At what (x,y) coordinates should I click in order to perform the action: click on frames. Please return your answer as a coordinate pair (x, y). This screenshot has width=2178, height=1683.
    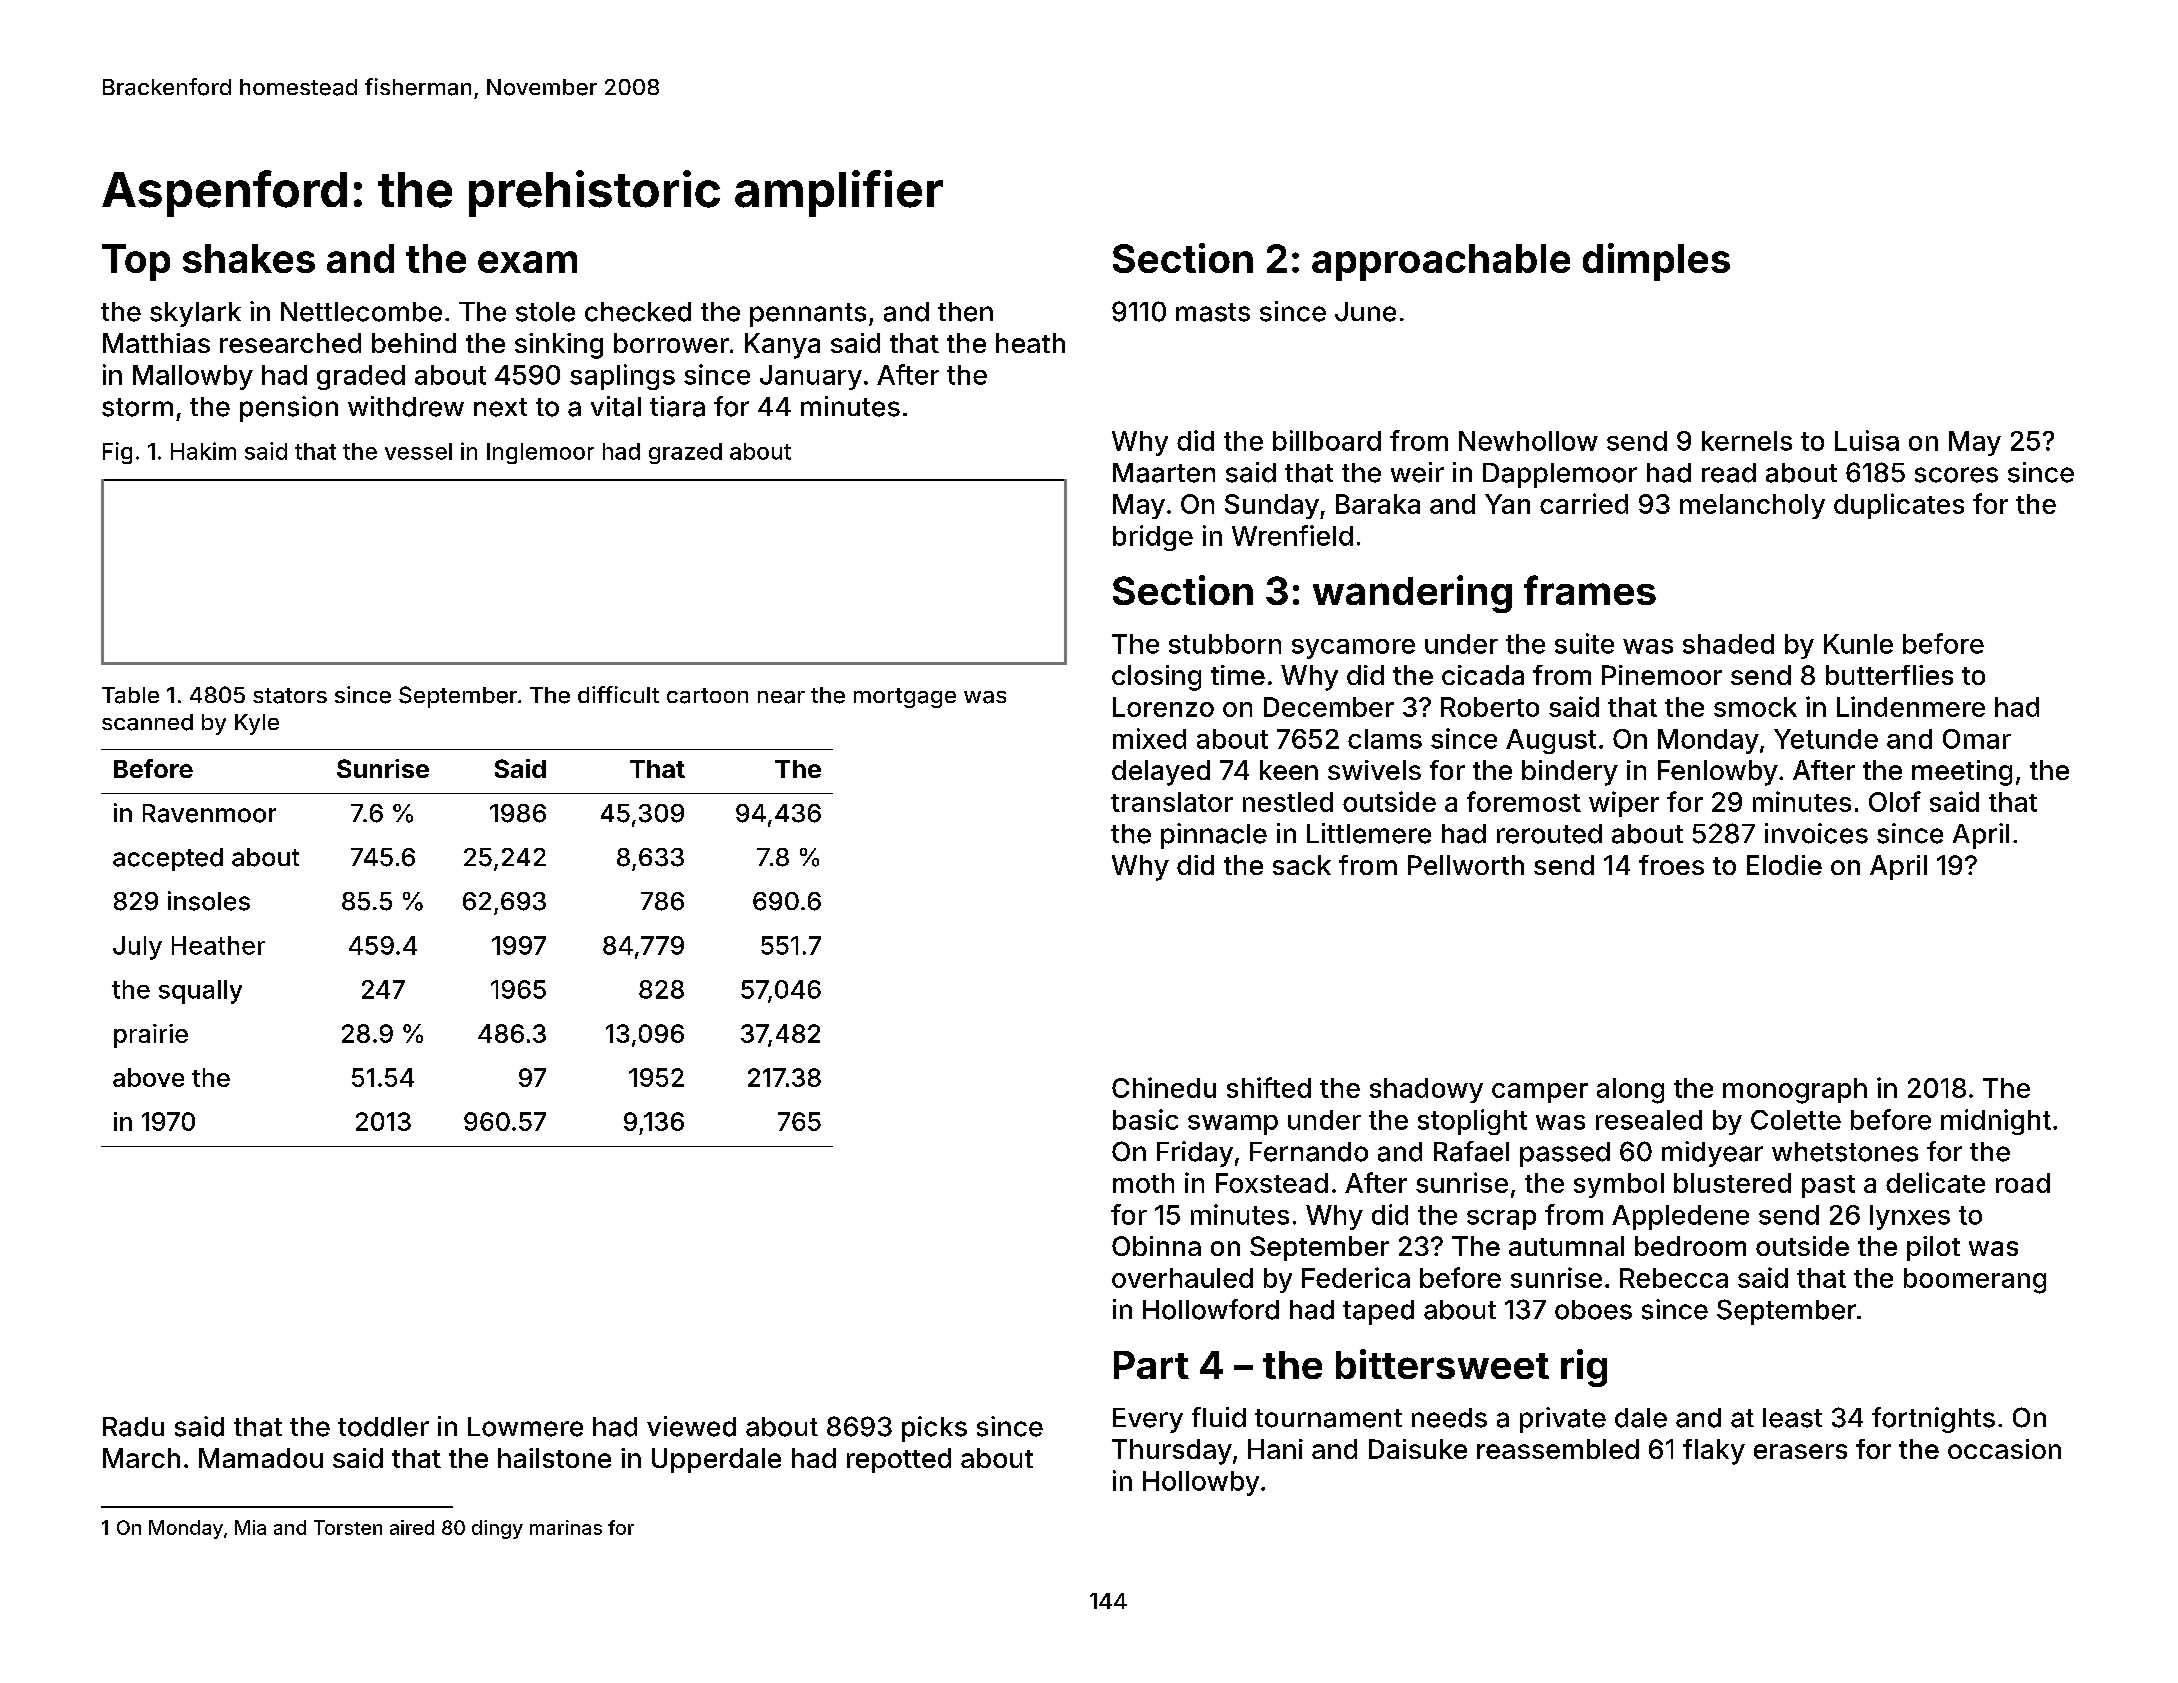
    Looking at the image, I should click on (1590, 590).
